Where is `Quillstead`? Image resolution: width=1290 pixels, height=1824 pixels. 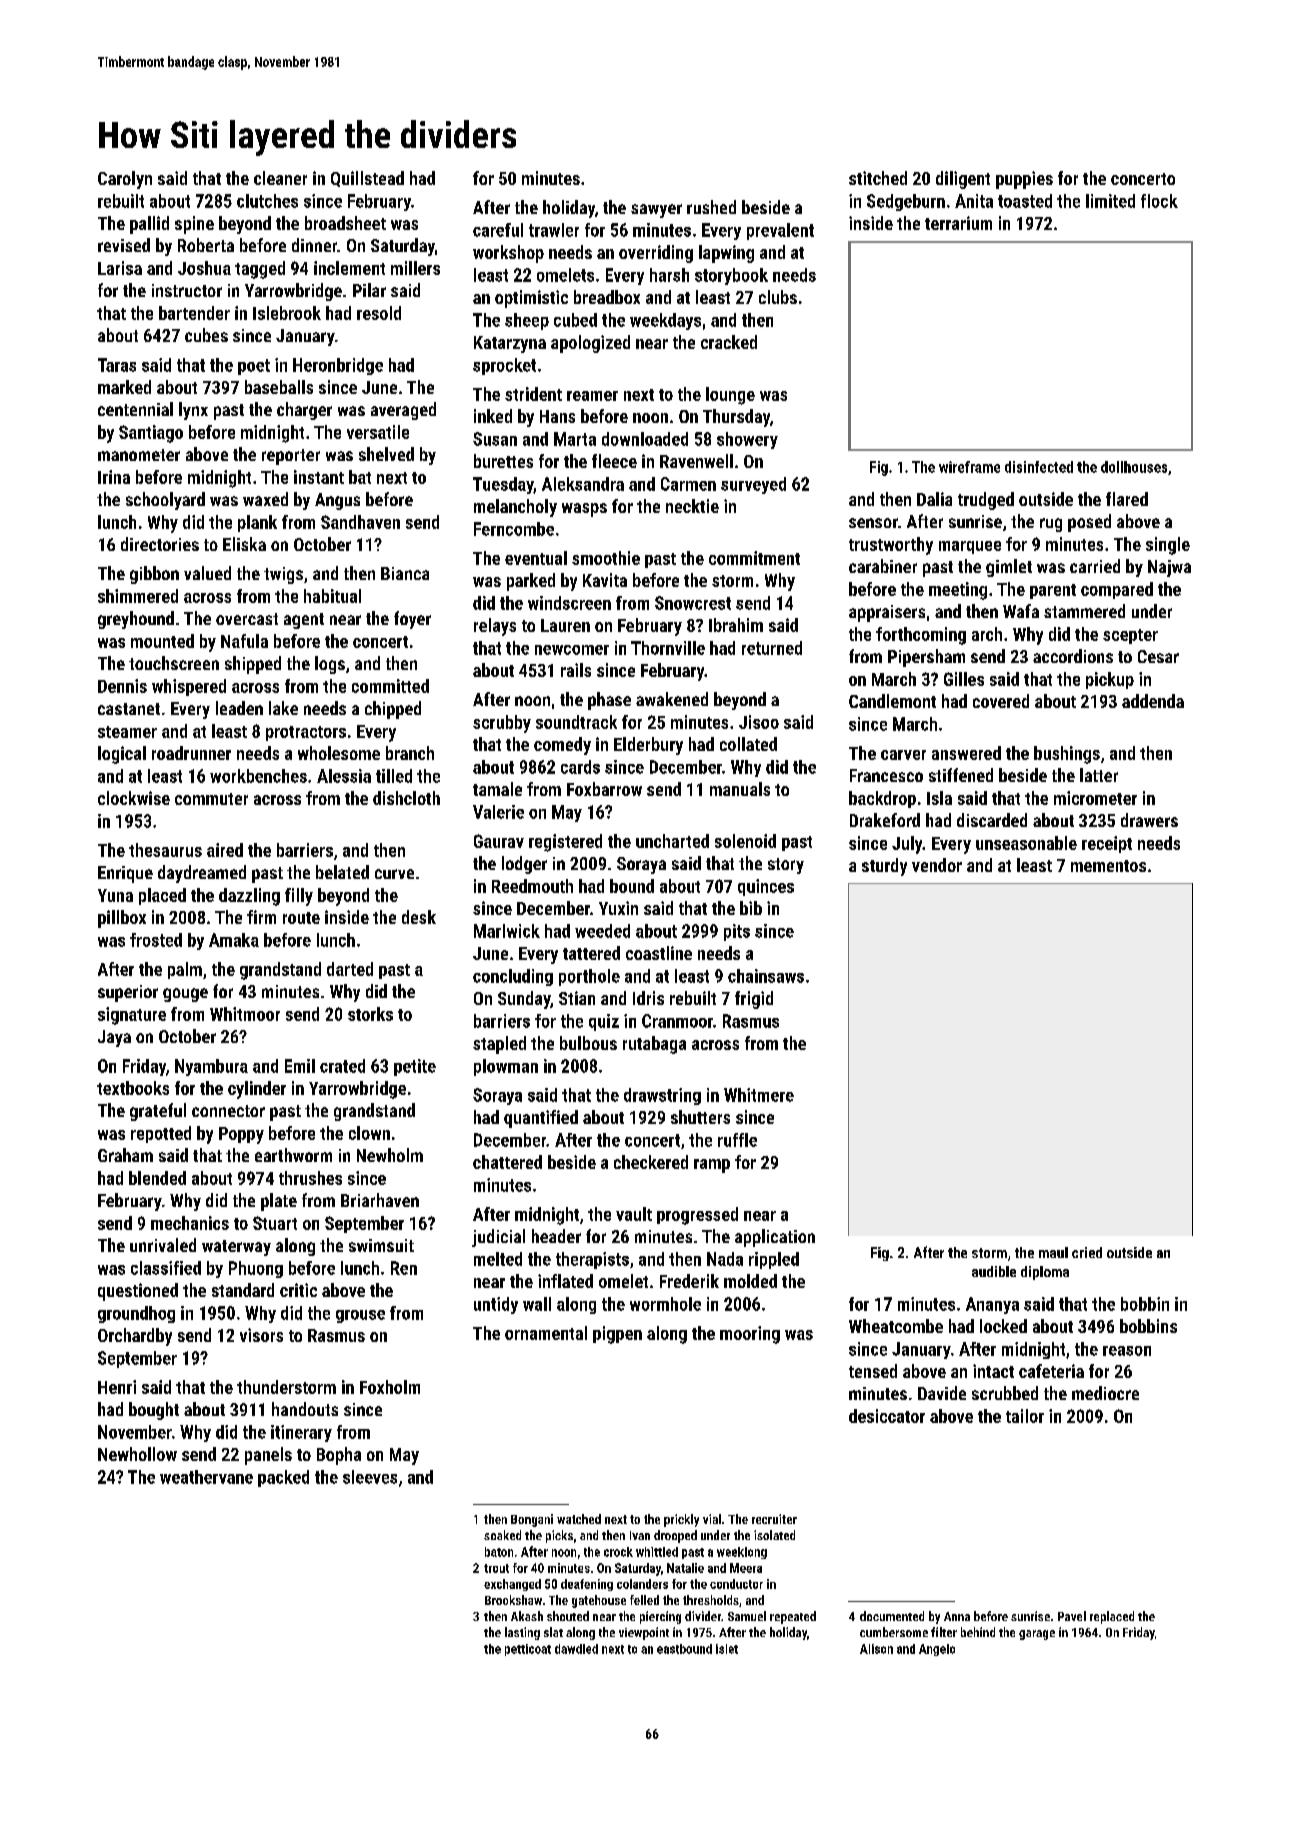
Quillstead is located at coordinates (367, 179).
